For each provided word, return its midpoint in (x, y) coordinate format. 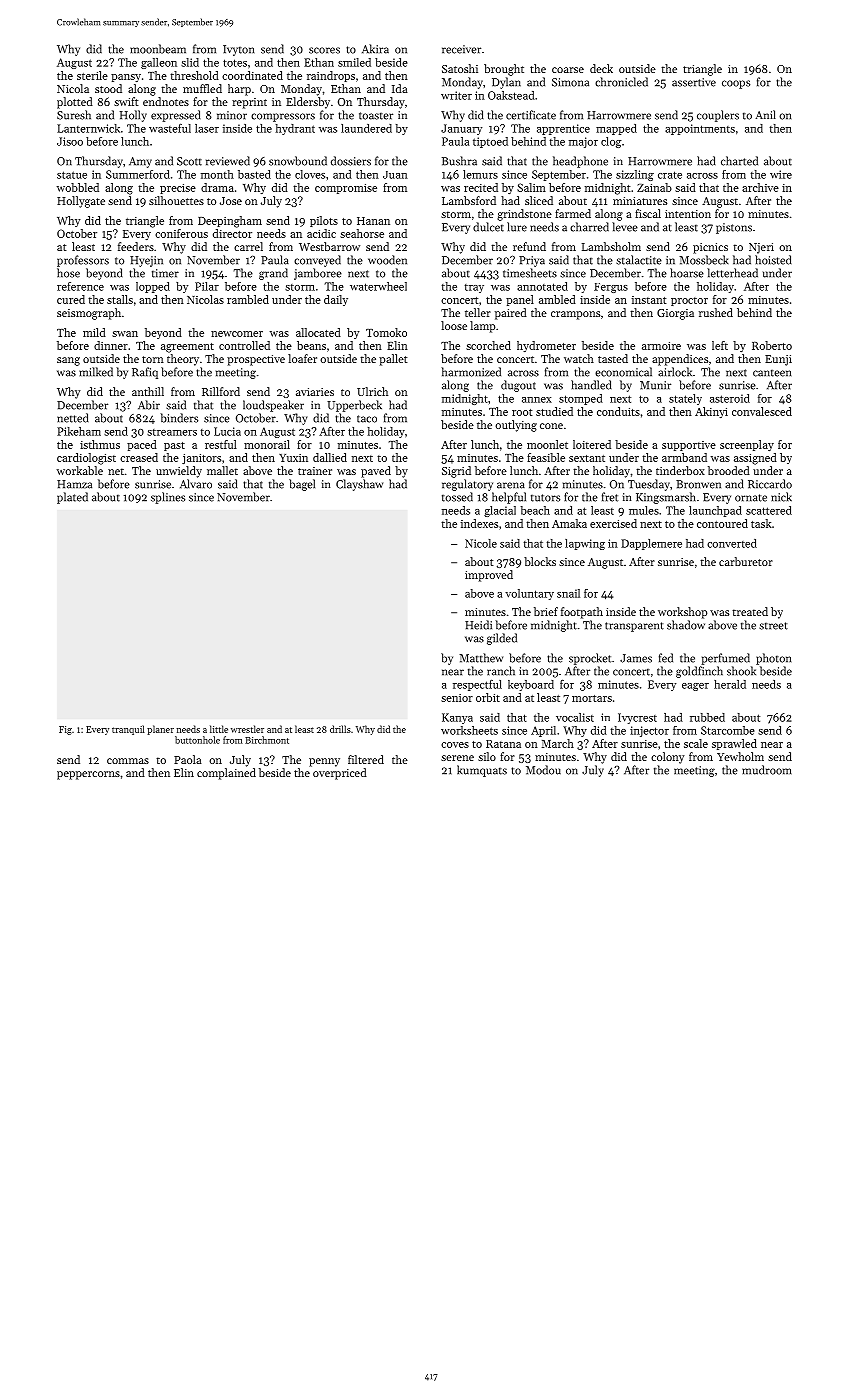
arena (511, 485)
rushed (716, 312)
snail (568, 593)
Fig (65, 730)
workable (80, 470)
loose (454, 325)
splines (168, 498)
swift (126, 101)
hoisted (773, 260)
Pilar (207, 286)
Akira (375, 49)
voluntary (529, 594)
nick (781, 497)
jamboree (318, 274)
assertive (694, 82)
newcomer (237, 334)
